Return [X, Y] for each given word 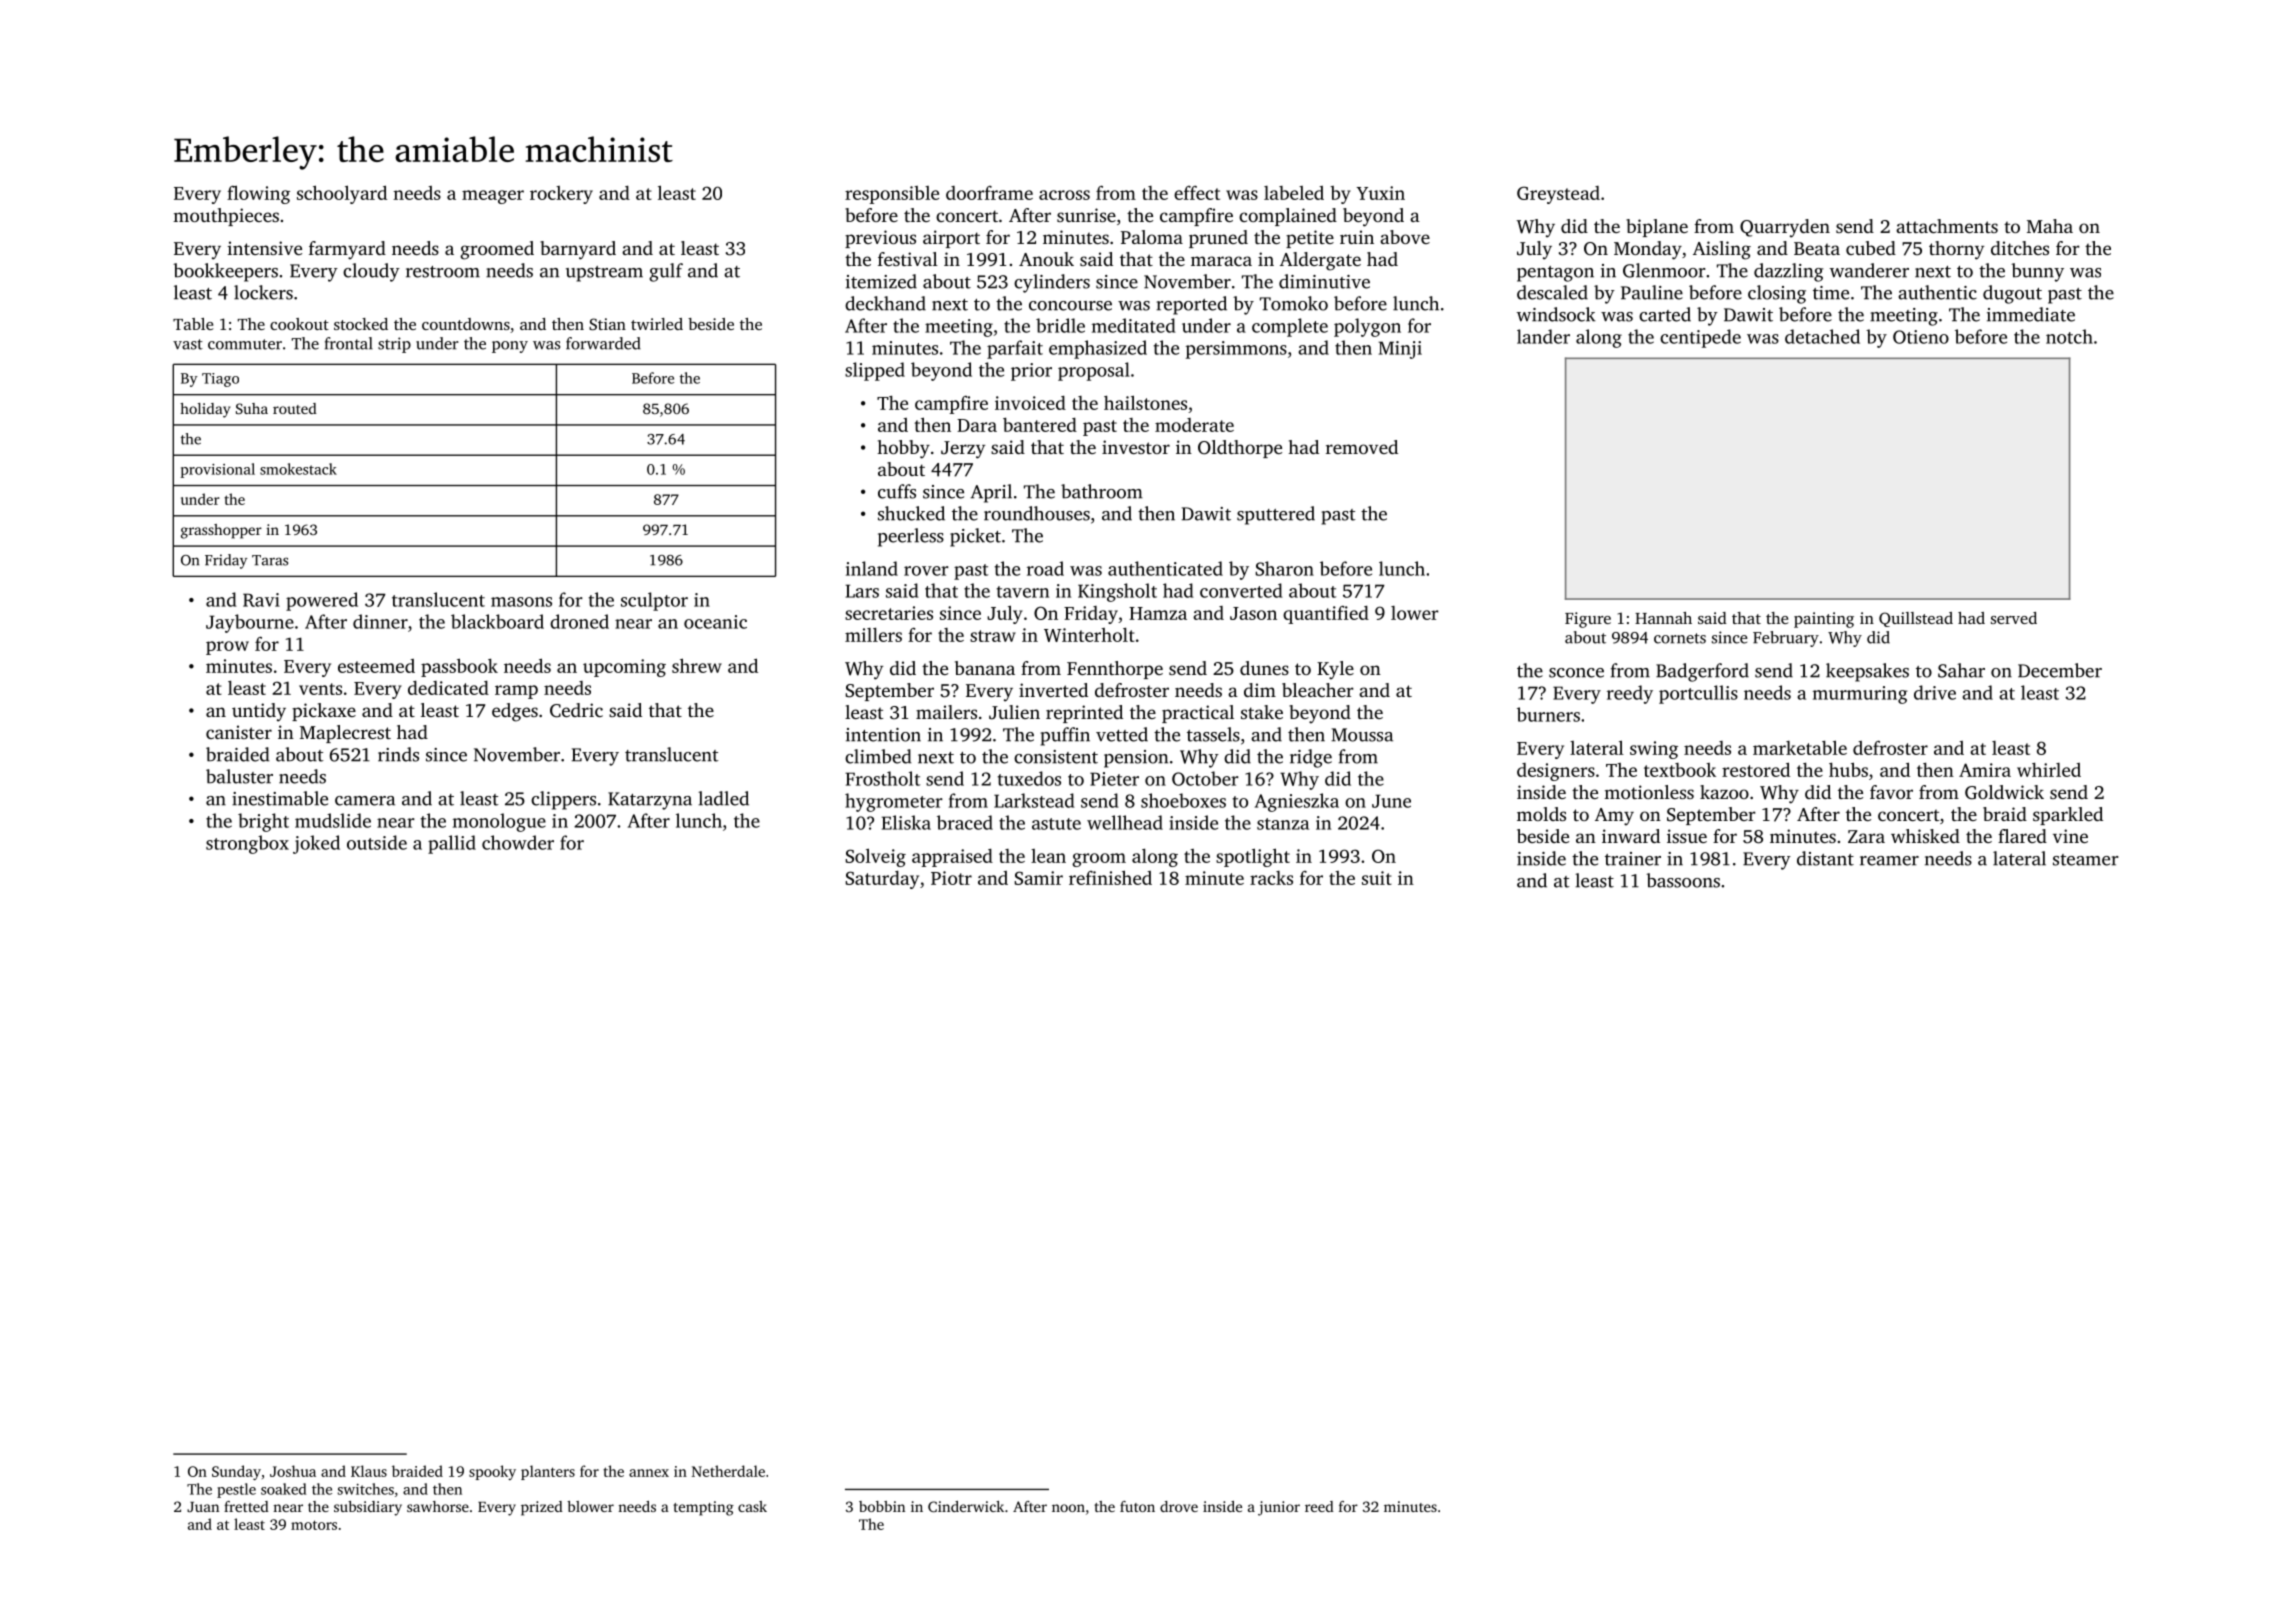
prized [542, 1508]
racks [1271, 878]
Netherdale [728, 1471]
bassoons [1683, 880]
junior [1279, 1508]
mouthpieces [226, 217]
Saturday [882, 880]
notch [2069, 336]
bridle [1060, 325]
